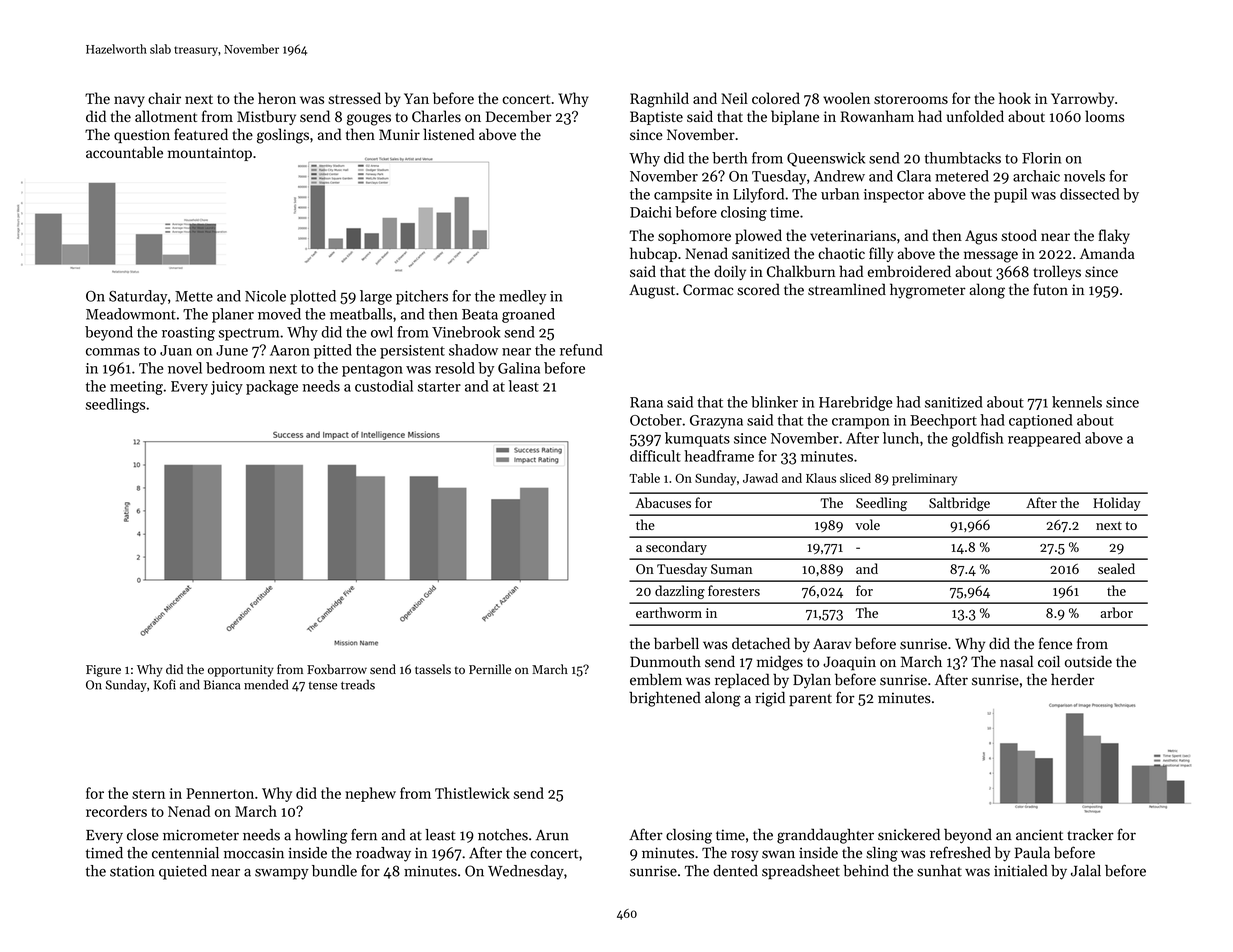 This screenshot has height=952, width=1233. I want to click on Yan, so click(416, 98).
